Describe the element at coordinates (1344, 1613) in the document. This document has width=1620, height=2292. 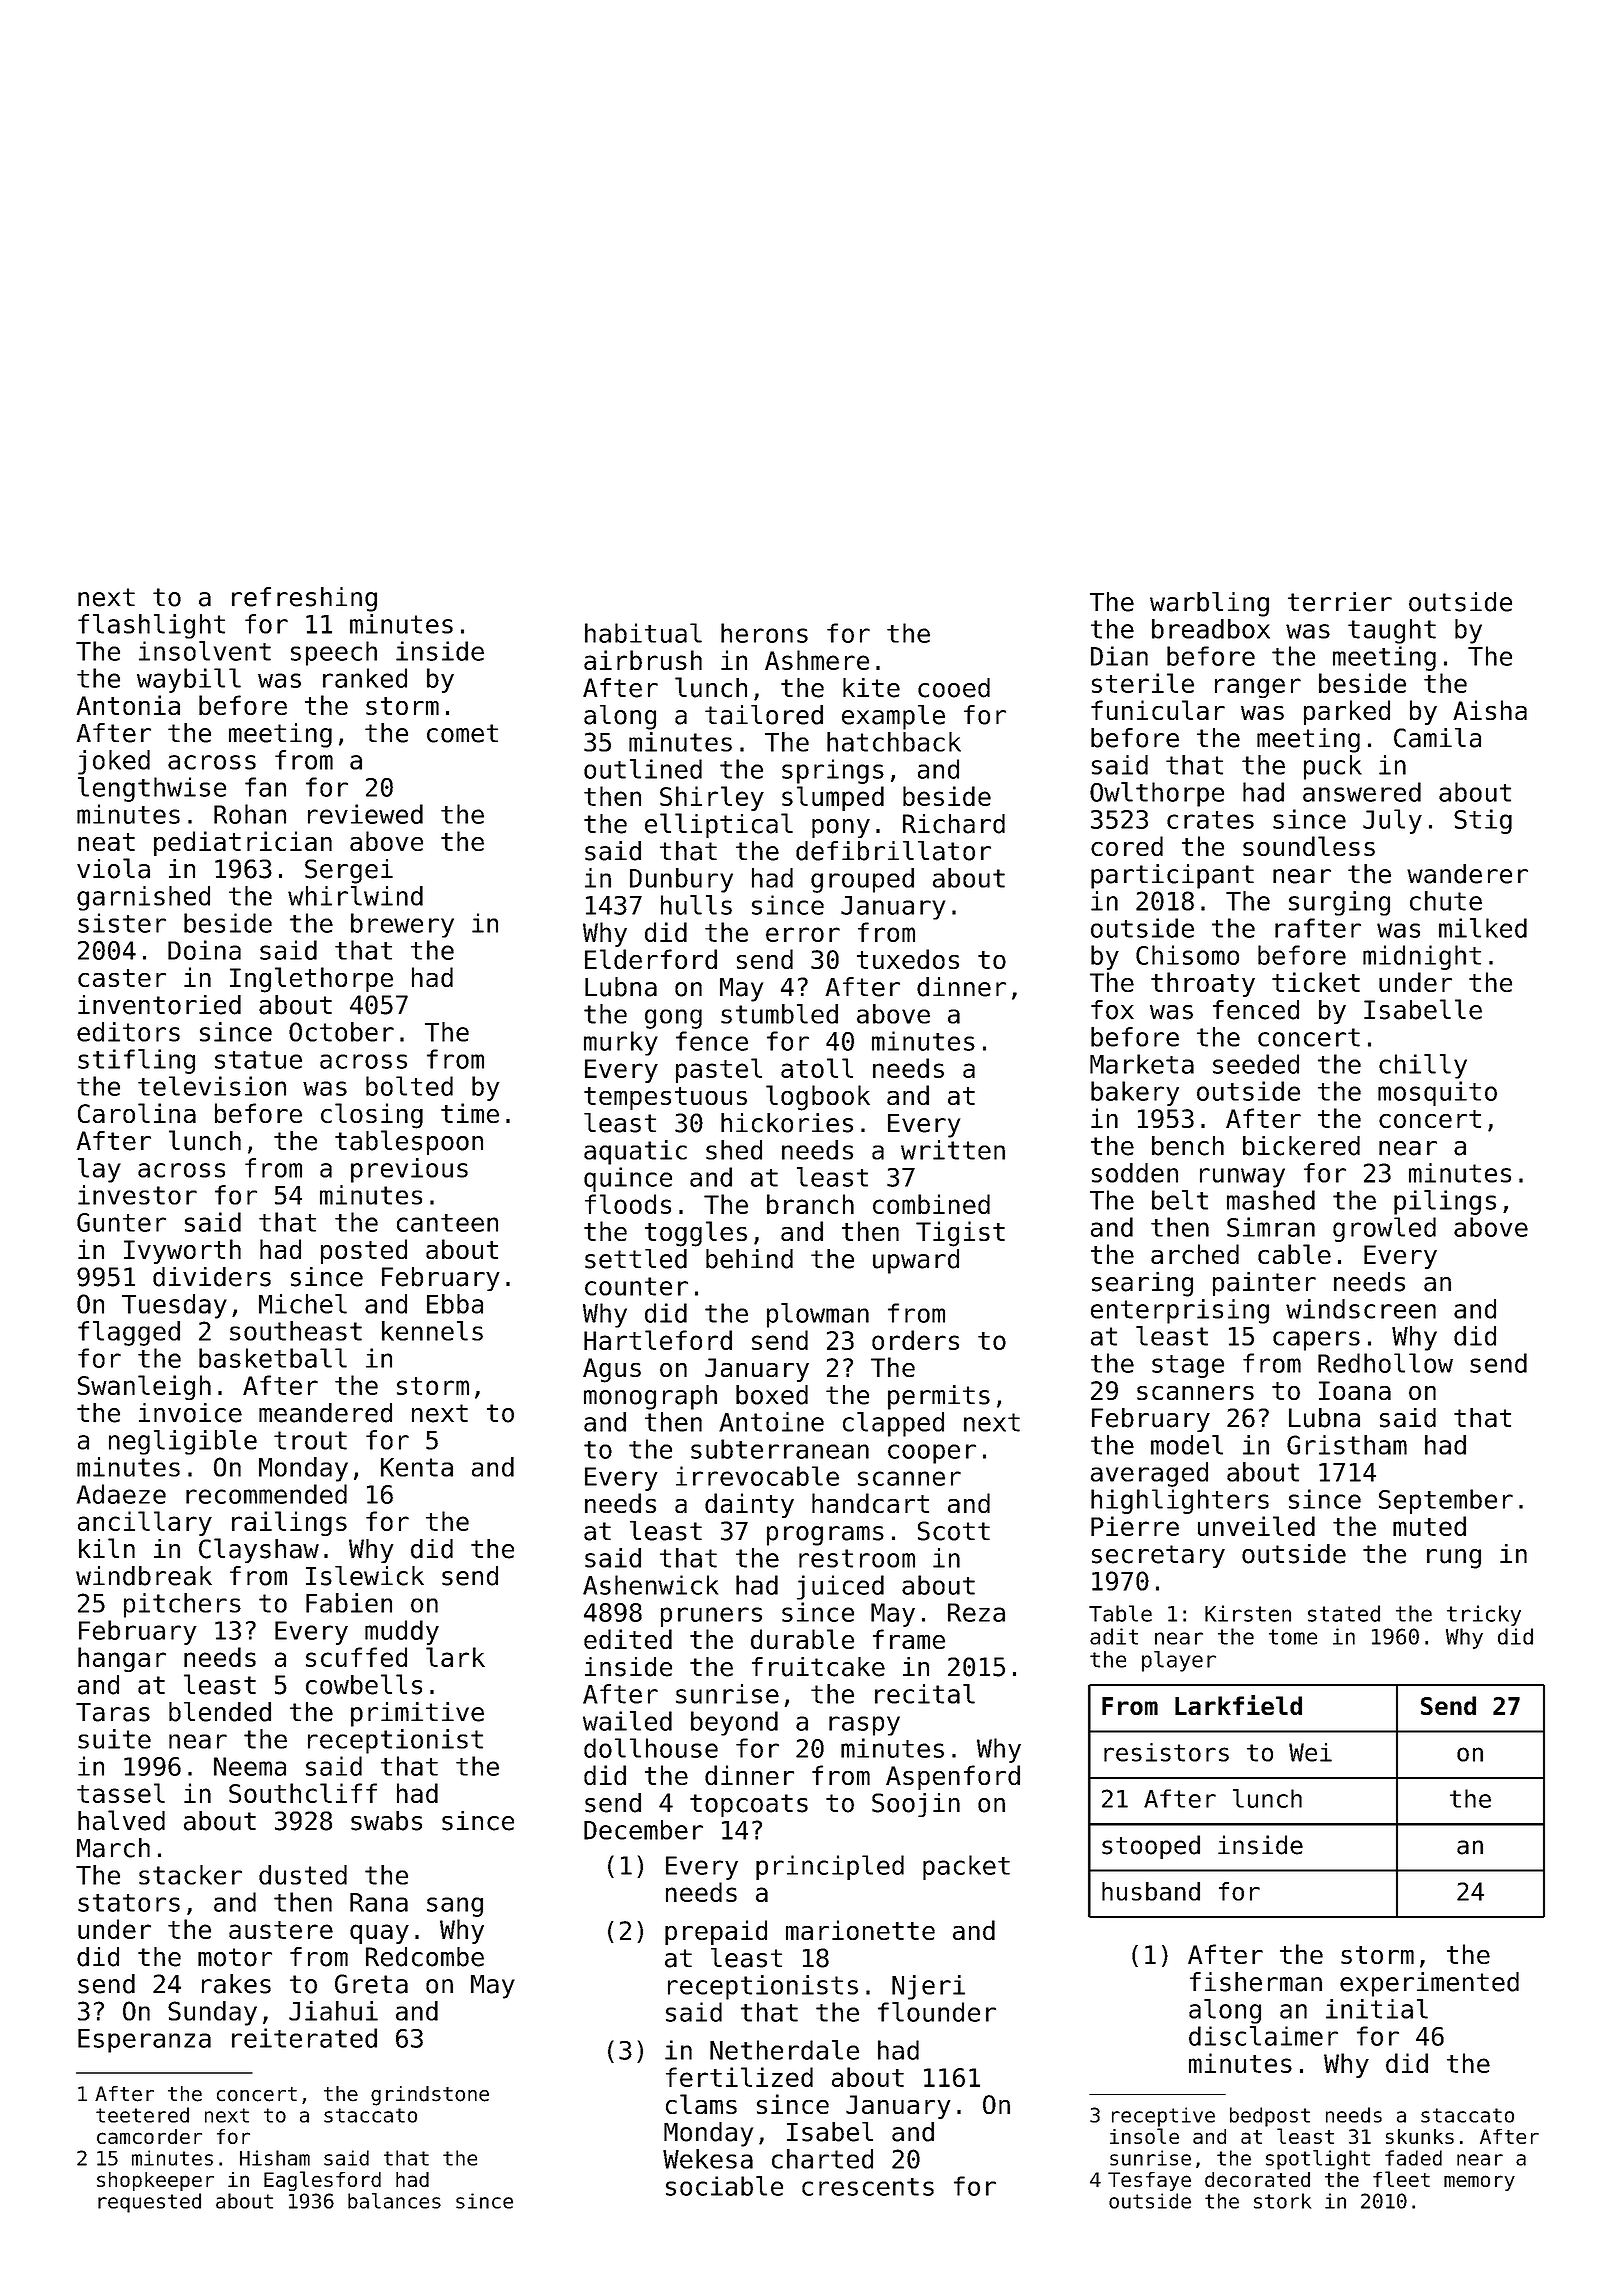
I see `stated` at that location.
